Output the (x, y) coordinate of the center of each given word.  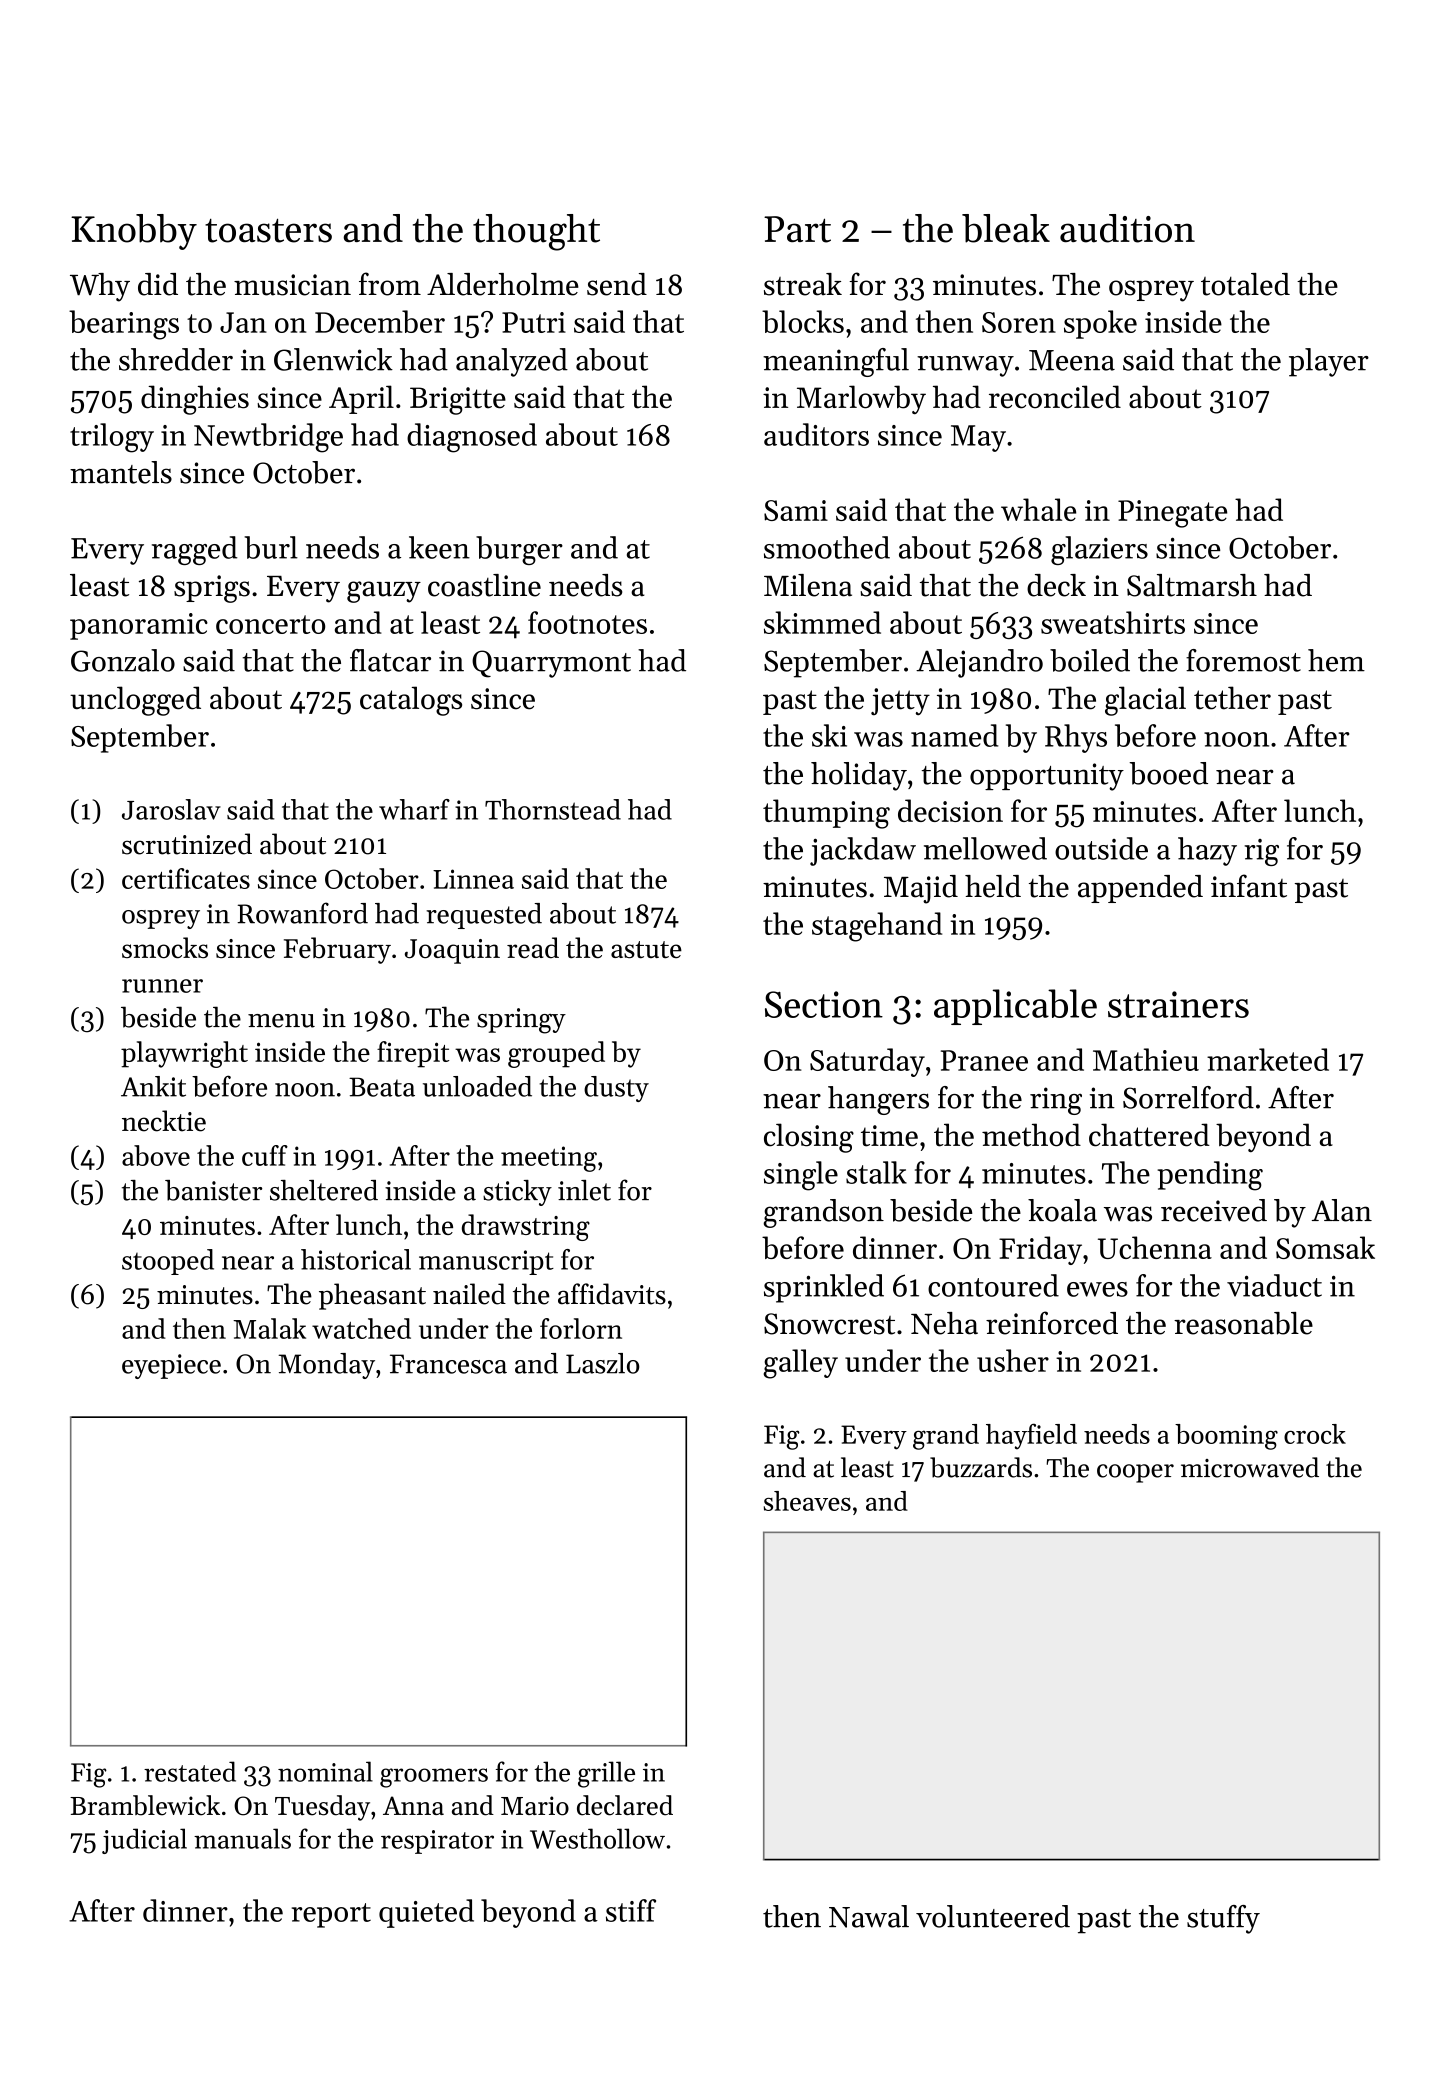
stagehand (877, 927)
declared (625, 1805)
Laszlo (603, 1363)
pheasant (372, 1296)
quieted (426, 1913)
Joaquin (452, 951)
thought (536, 232)
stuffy (1223, 1919)
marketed (1268, 1059)
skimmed (822, 622)
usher (1013, 1360)
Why (100, 287)
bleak (1006, 228)
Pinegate (1172, 514)
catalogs (411, 701)
